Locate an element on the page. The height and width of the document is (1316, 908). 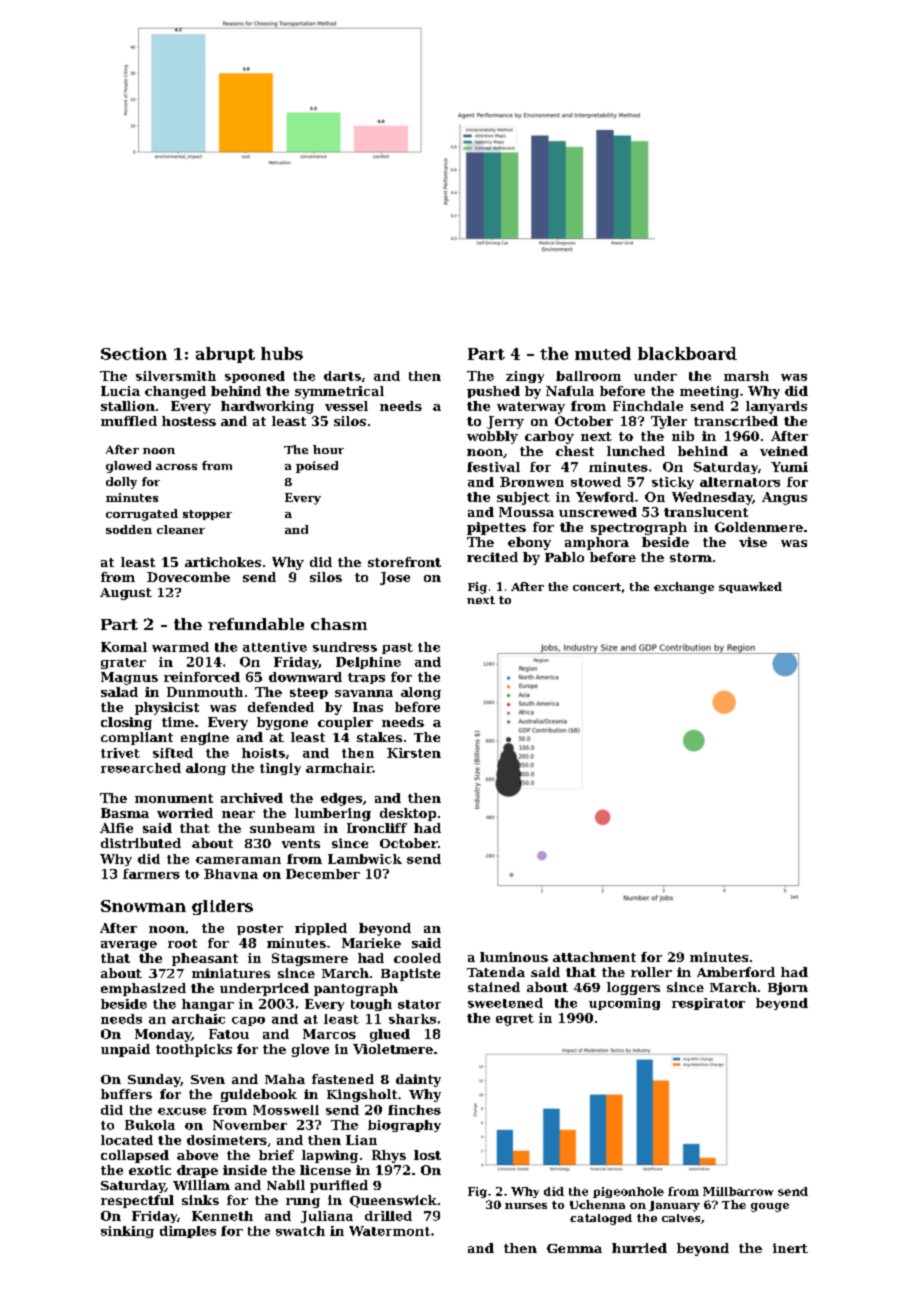
muted is located at coordinates (603, 353).
